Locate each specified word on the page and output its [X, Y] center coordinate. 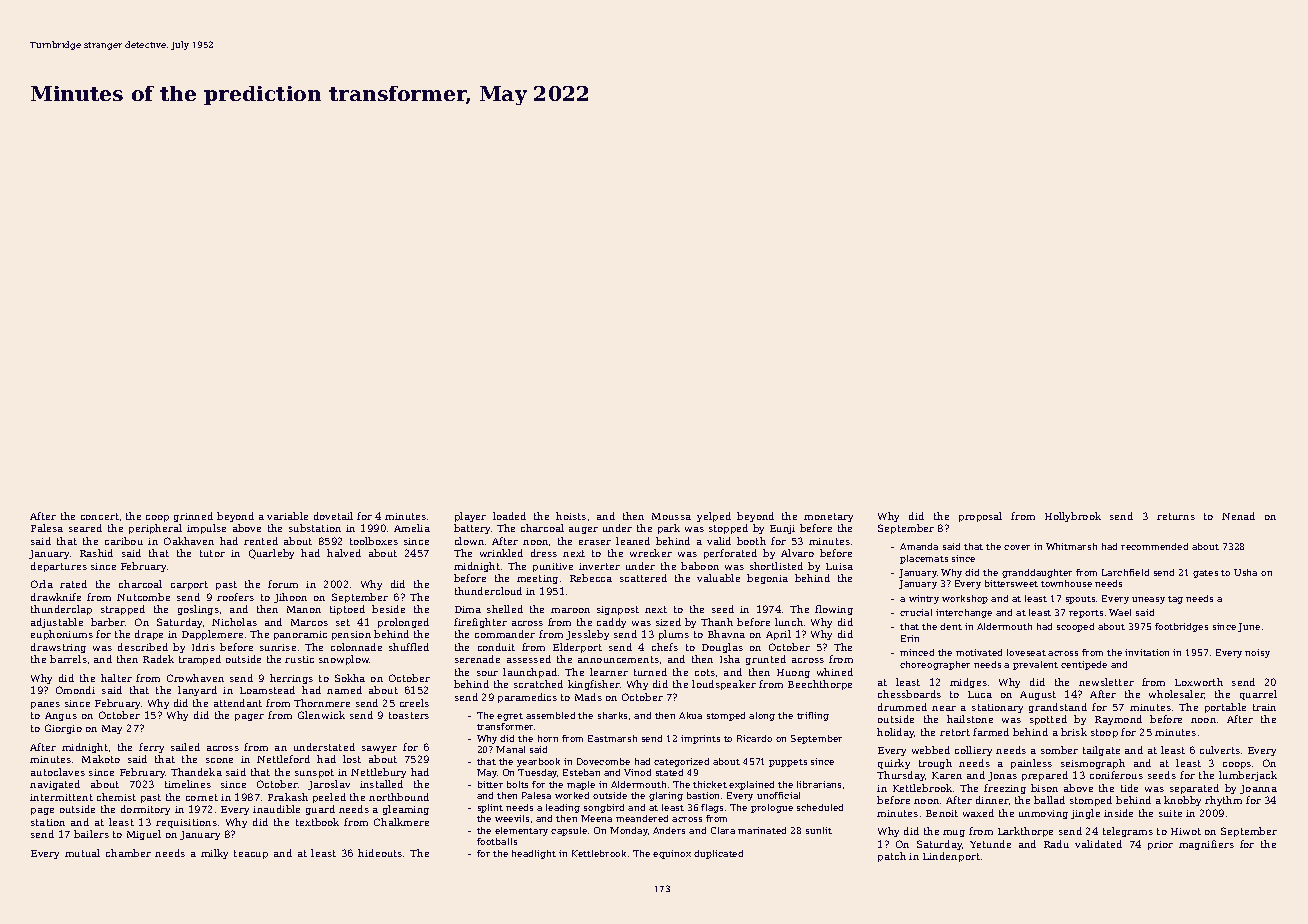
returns [1176, 516]
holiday [896, 733]
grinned [193, 517]
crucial [916, 612]
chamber [128, 853]
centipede [1084, 665]
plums [674, 635]
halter [116, 678]
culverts [1220, 750]
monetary [828, 517]
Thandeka [196, 772]
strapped [123, 610]
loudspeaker [724, 685]
